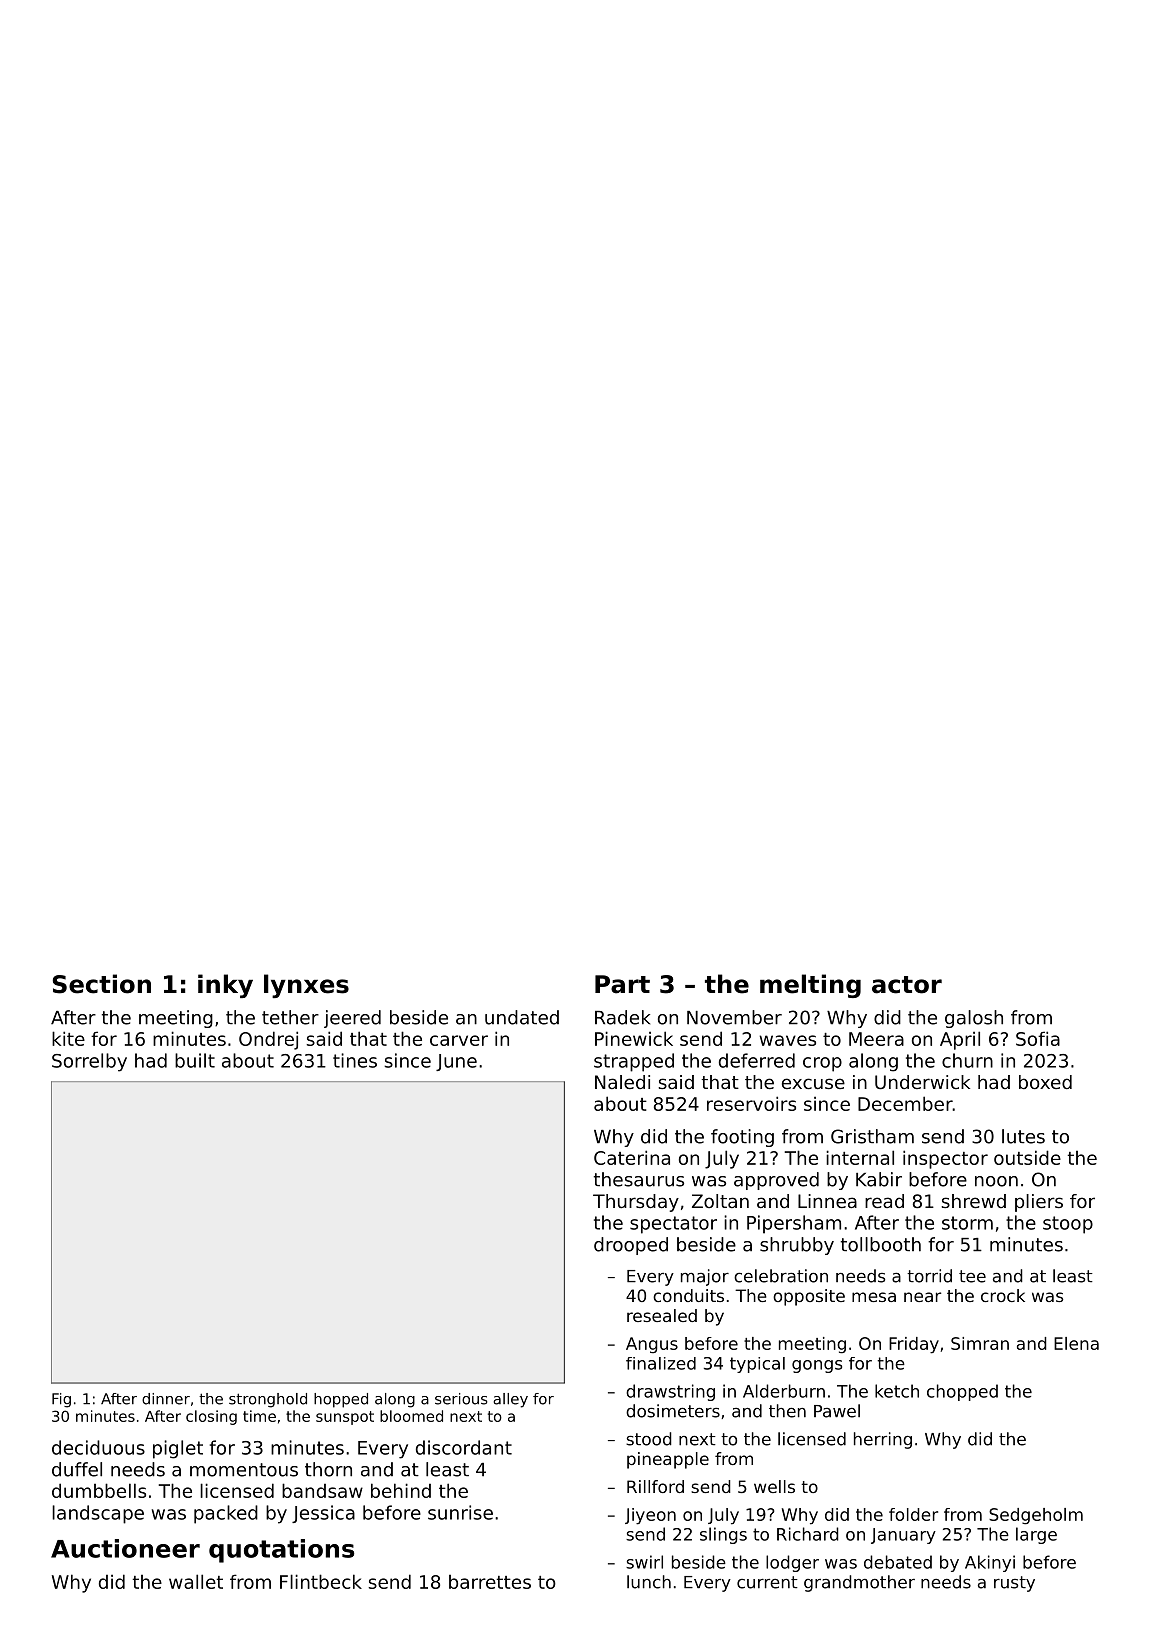 This image has height=1637, width=1158. What do you see at coordinates (290, 1017) in the image?
I see `tether` at bounding box center [290, 1017].
